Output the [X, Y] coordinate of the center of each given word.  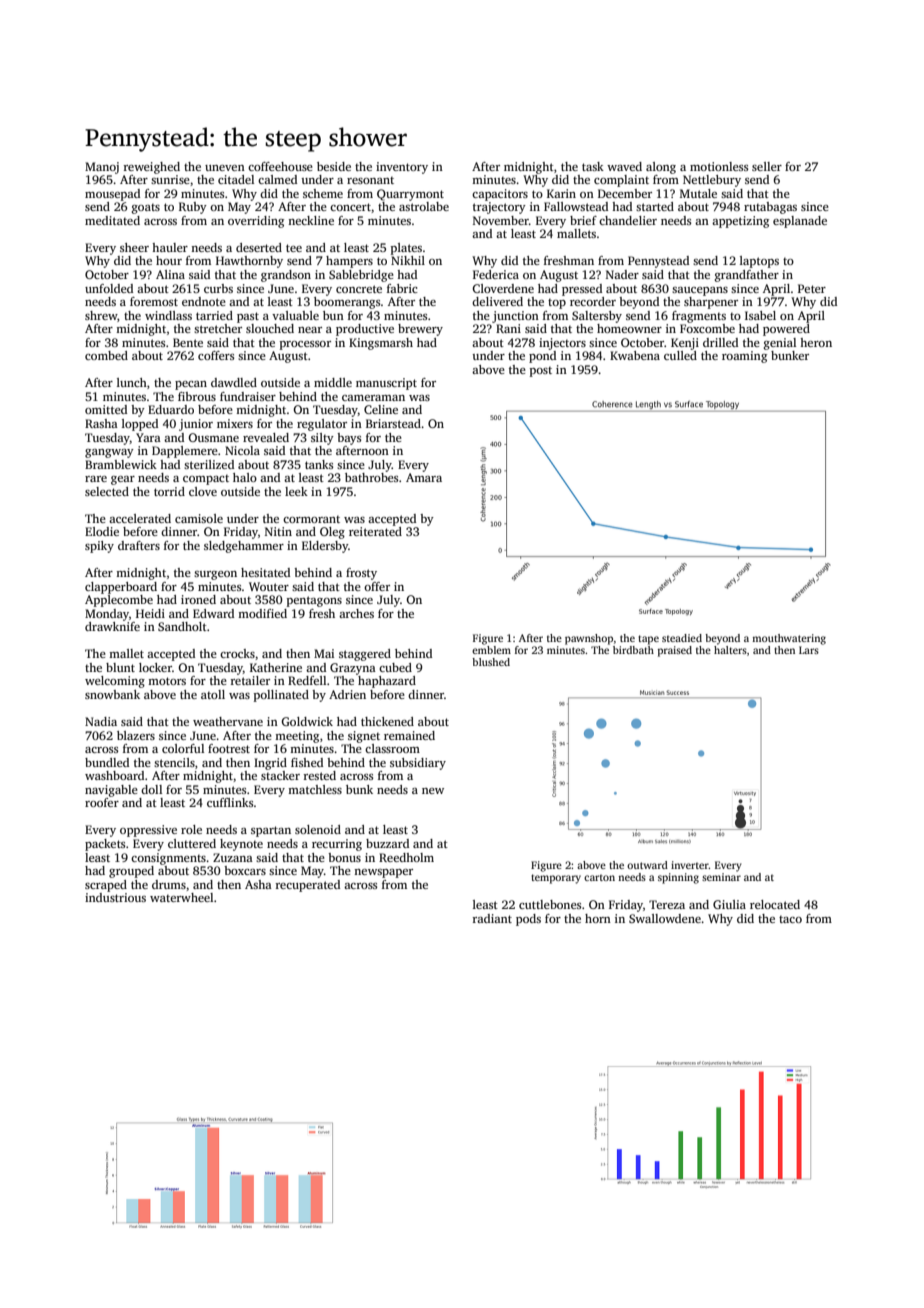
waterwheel [181, 897]
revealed [266, 437]
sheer [134, 247]
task [593, 166]
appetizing [740, 222]
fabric [402, 288]
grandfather [747, 276]
